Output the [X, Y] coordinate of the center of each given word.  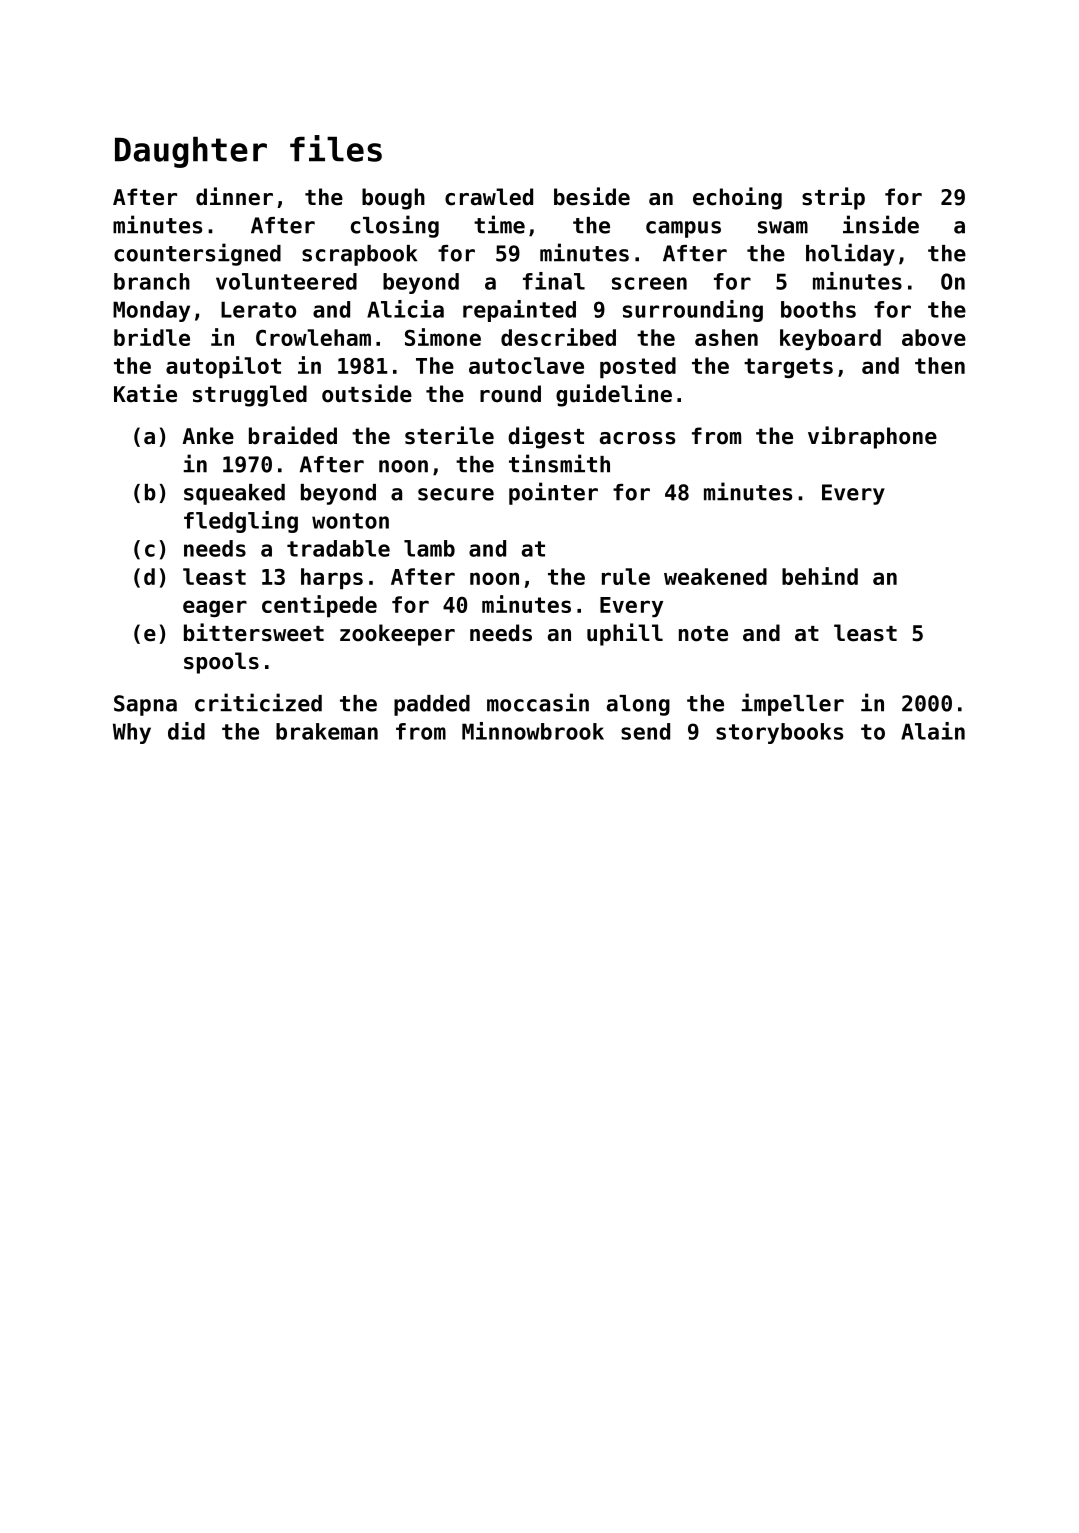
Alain [933, 731]
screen [649, 283]
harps [332, 579]
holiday [850, 254]
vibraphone [872, 437]
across [637, 438]
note [703, 634]
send [645, 731]
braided [293, 435]
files [336, 148]
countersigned [197, 254]
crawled [489, 197]
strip [833, 198]
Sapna [145, 705]
